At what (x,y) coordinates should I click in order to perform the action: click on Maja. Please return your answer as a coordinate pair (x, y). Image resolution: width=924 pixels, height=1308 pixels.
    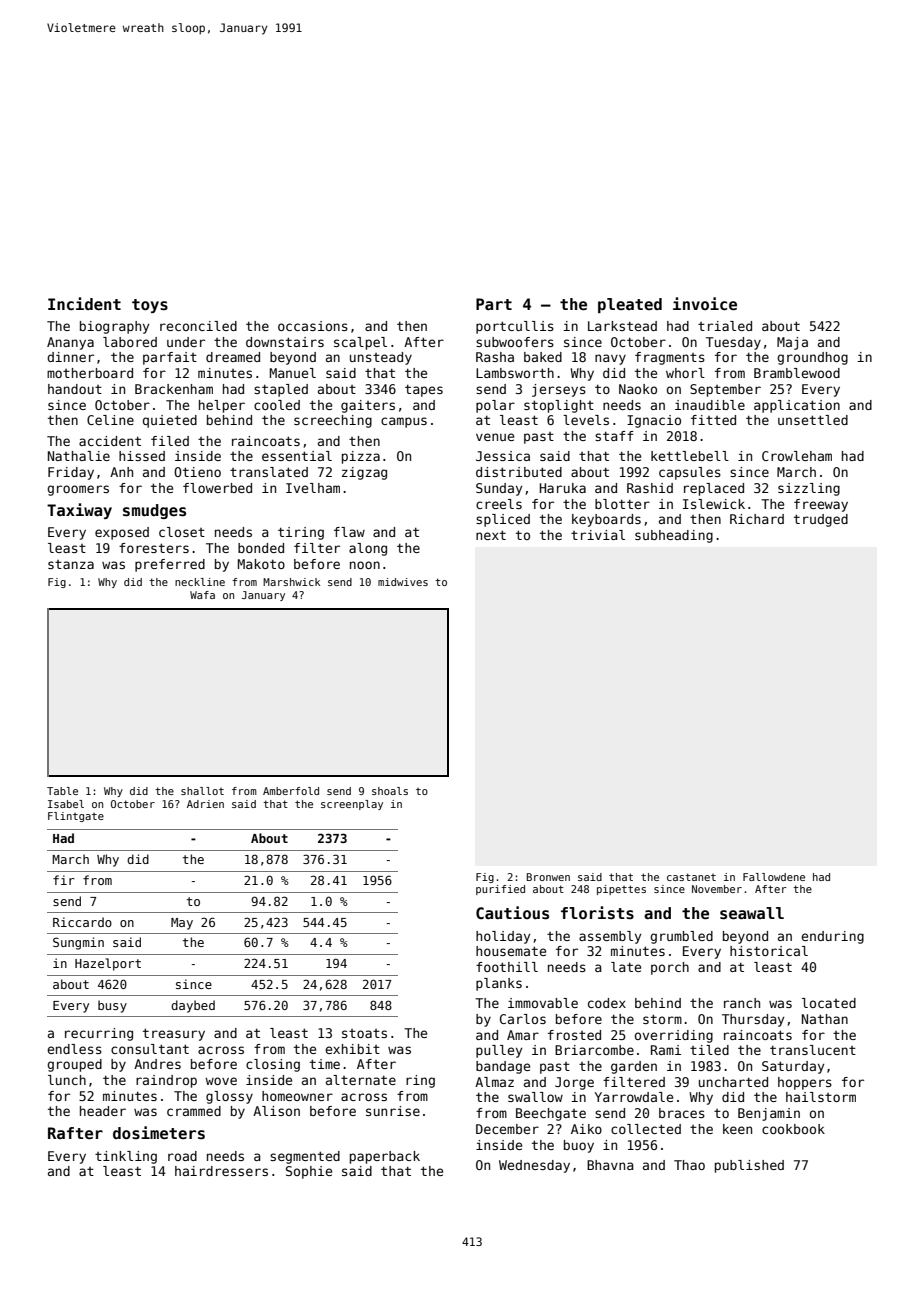
    Looking at the image, I should click on (792, 343).
